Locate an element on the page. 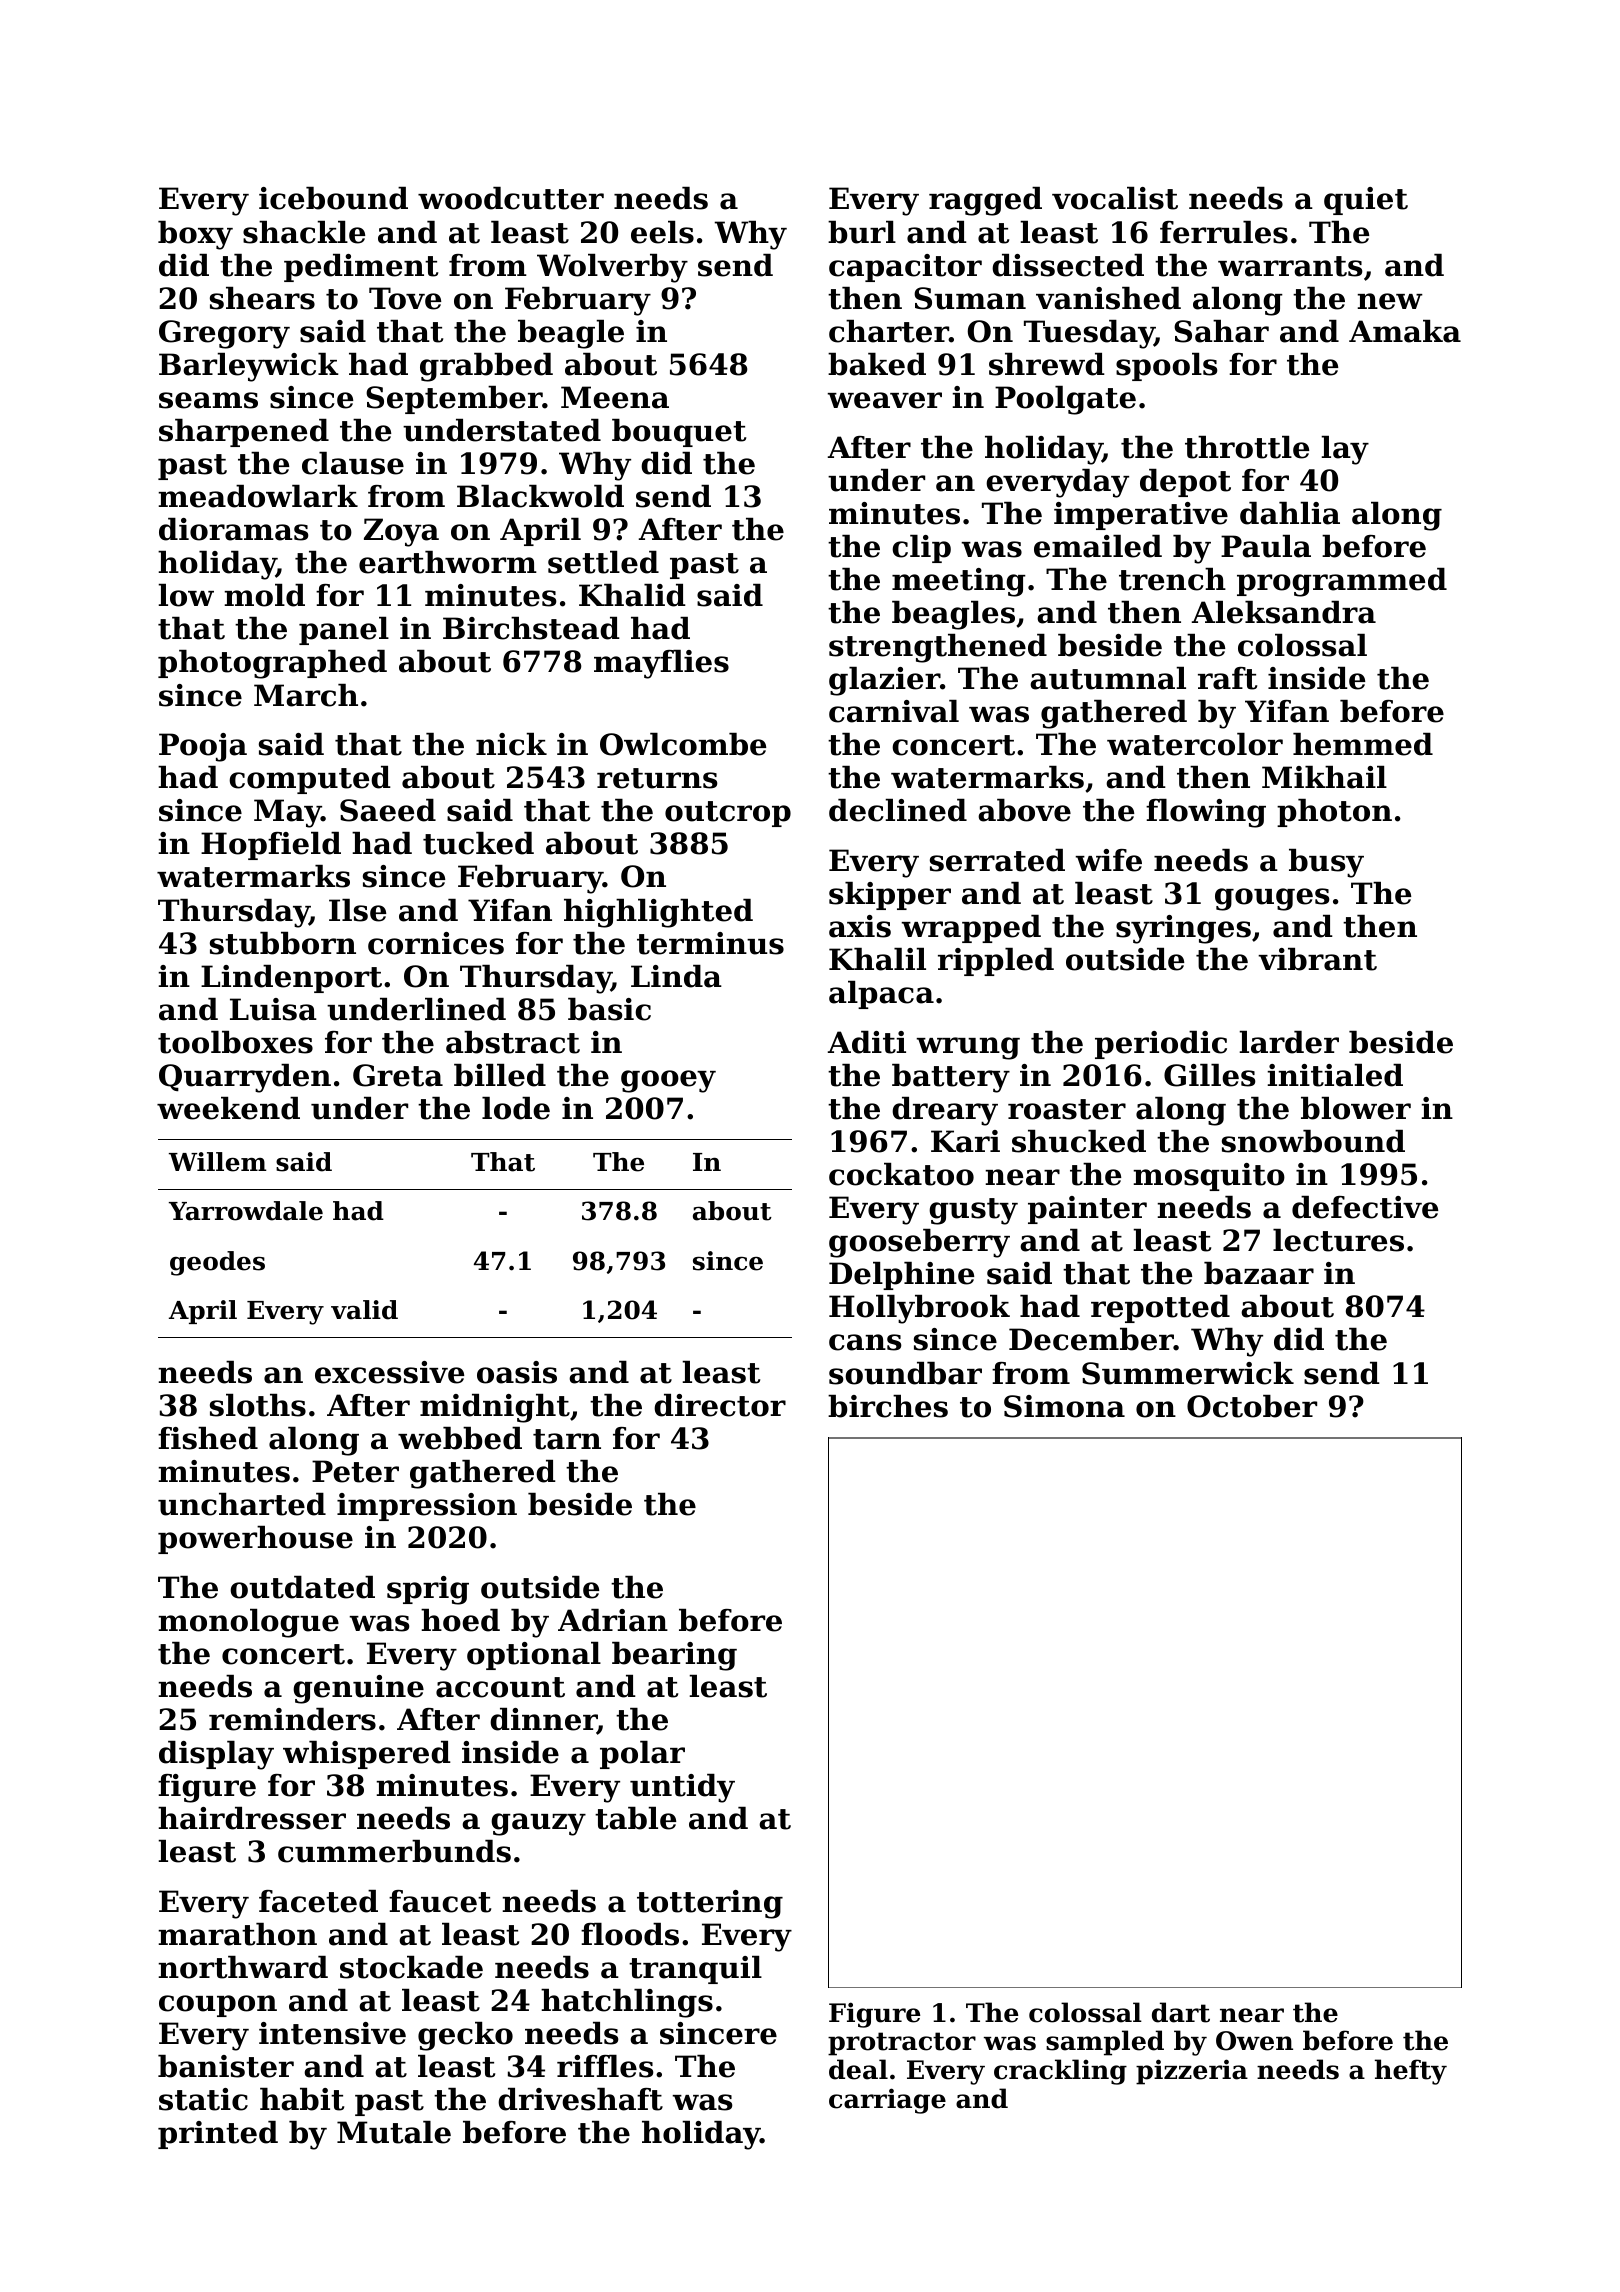 The width and height of the image is (1620, 2292). untidy is located at coordinates (682, 1788).
